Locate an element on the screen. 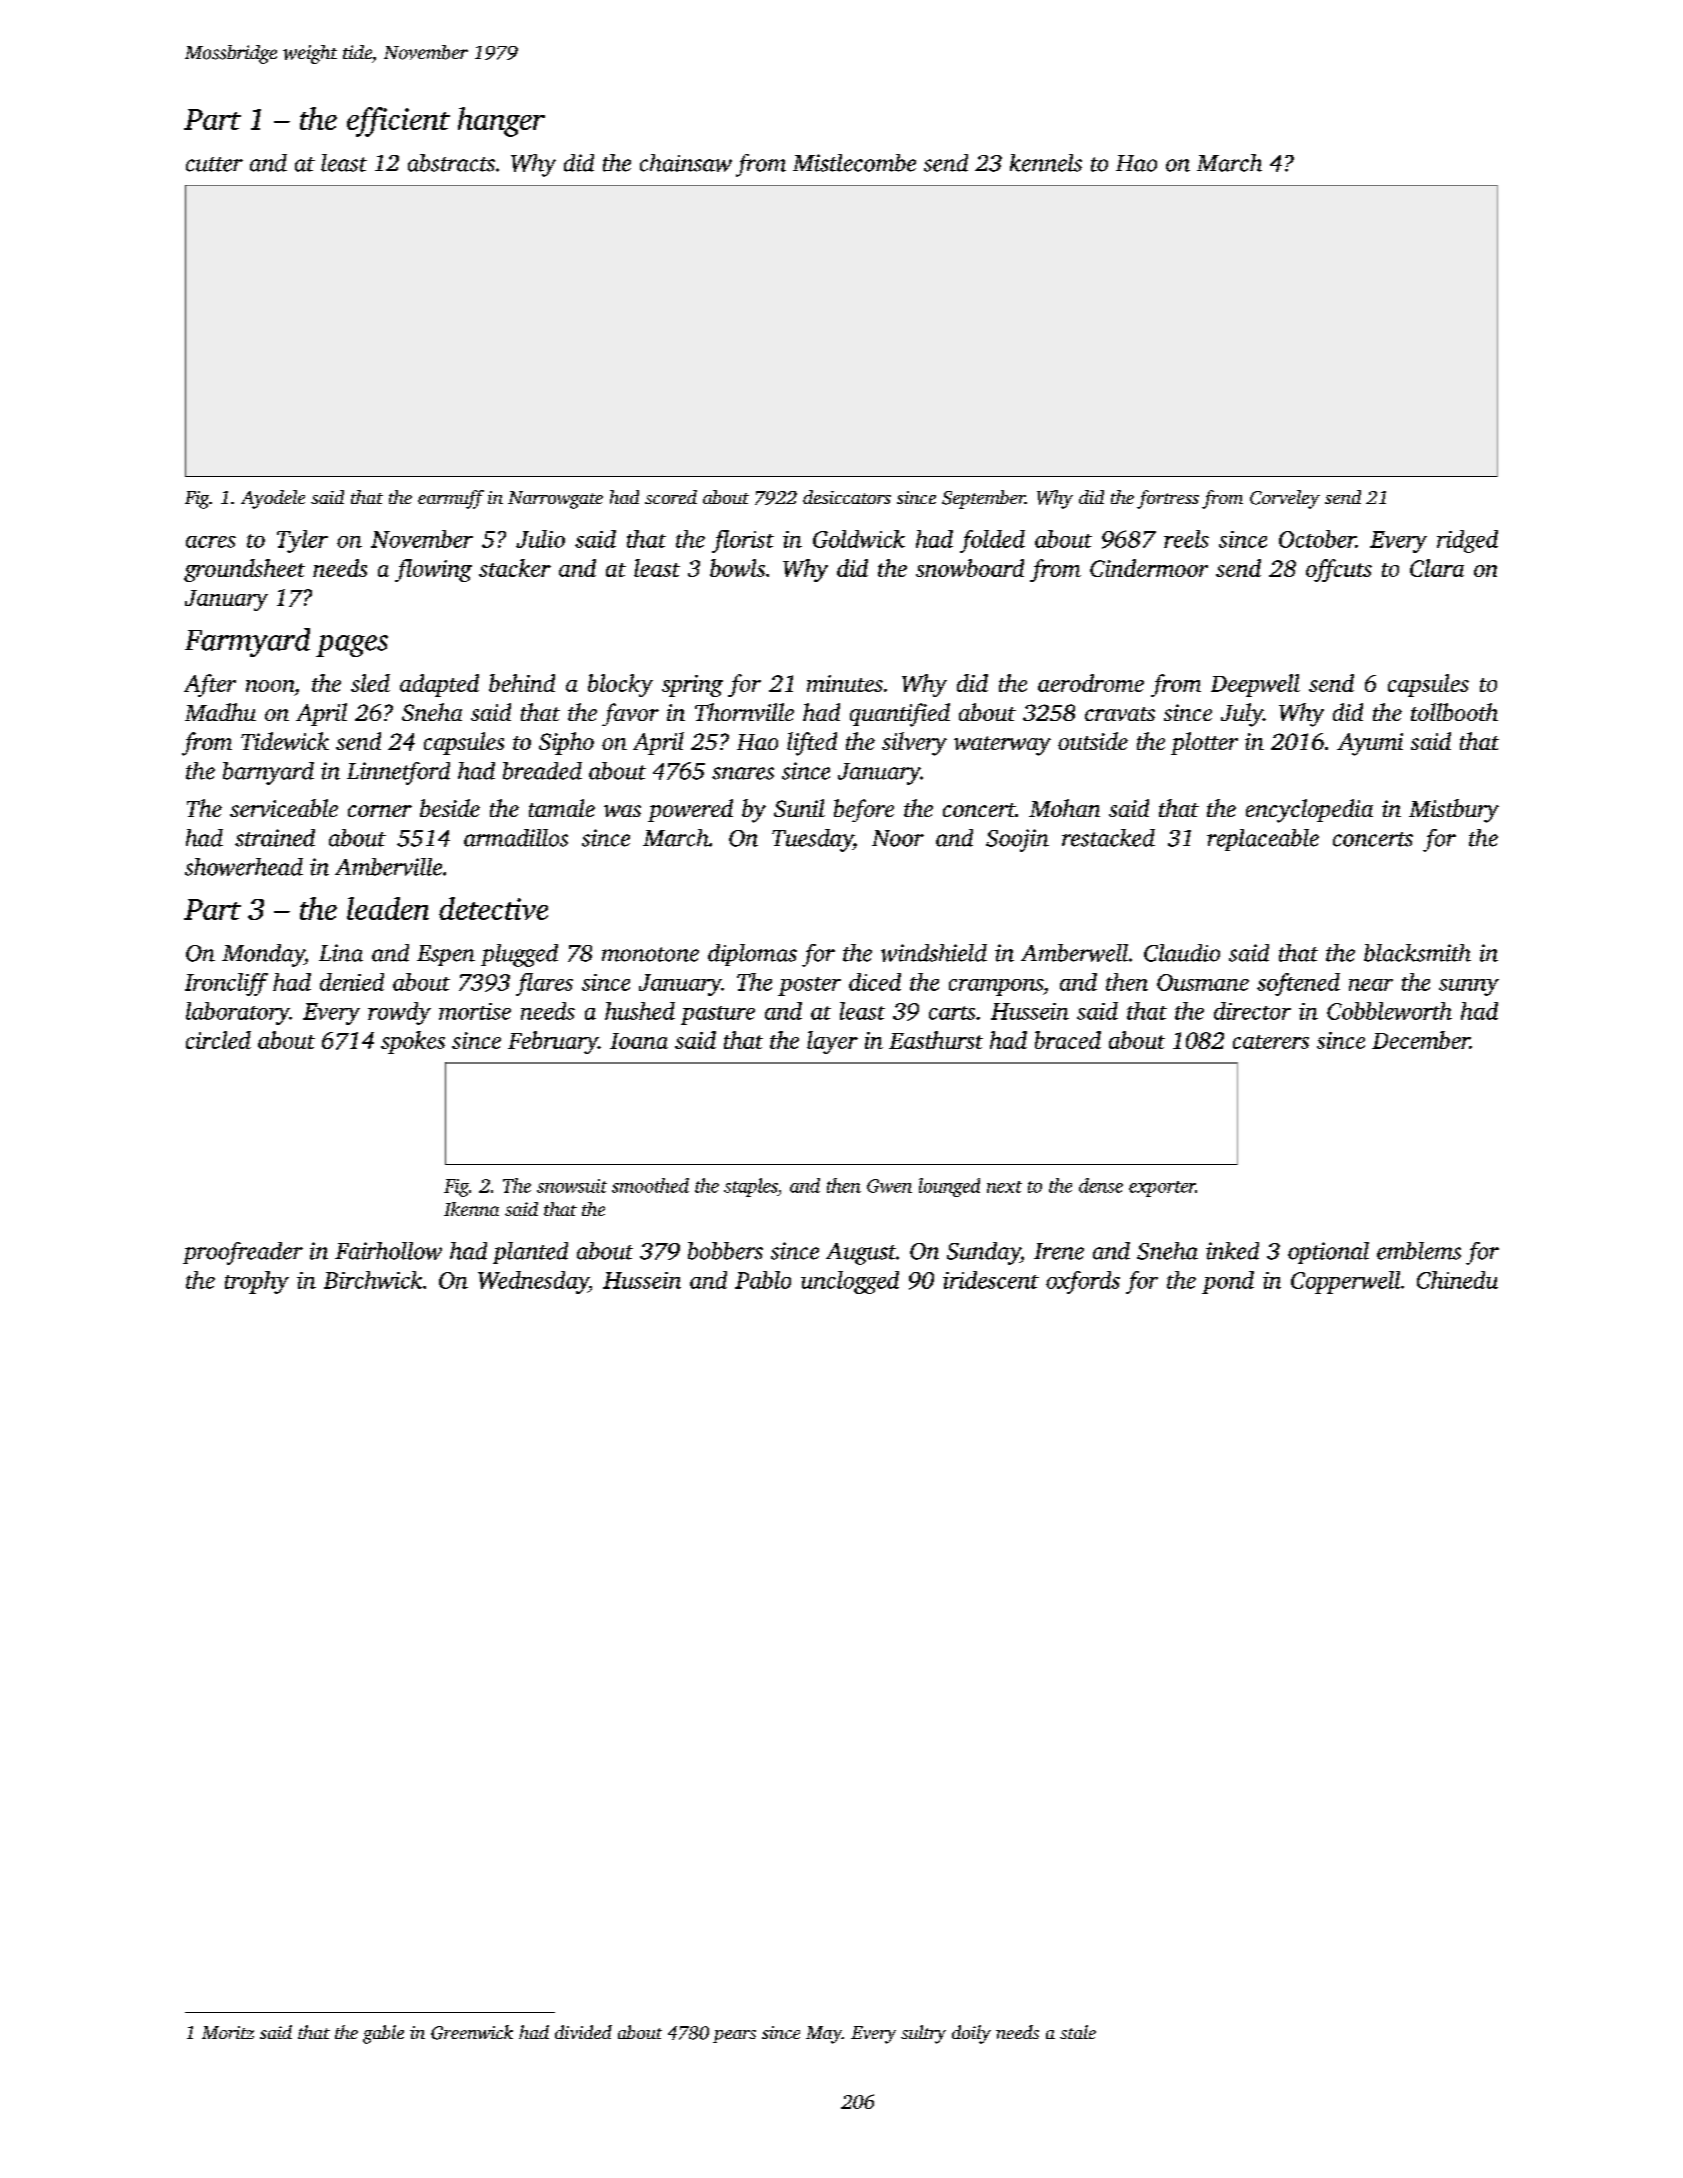 Image resolution: width=1683 pixels, height=2178 pixels. Corveley is located at coordinates (1285, 499).
